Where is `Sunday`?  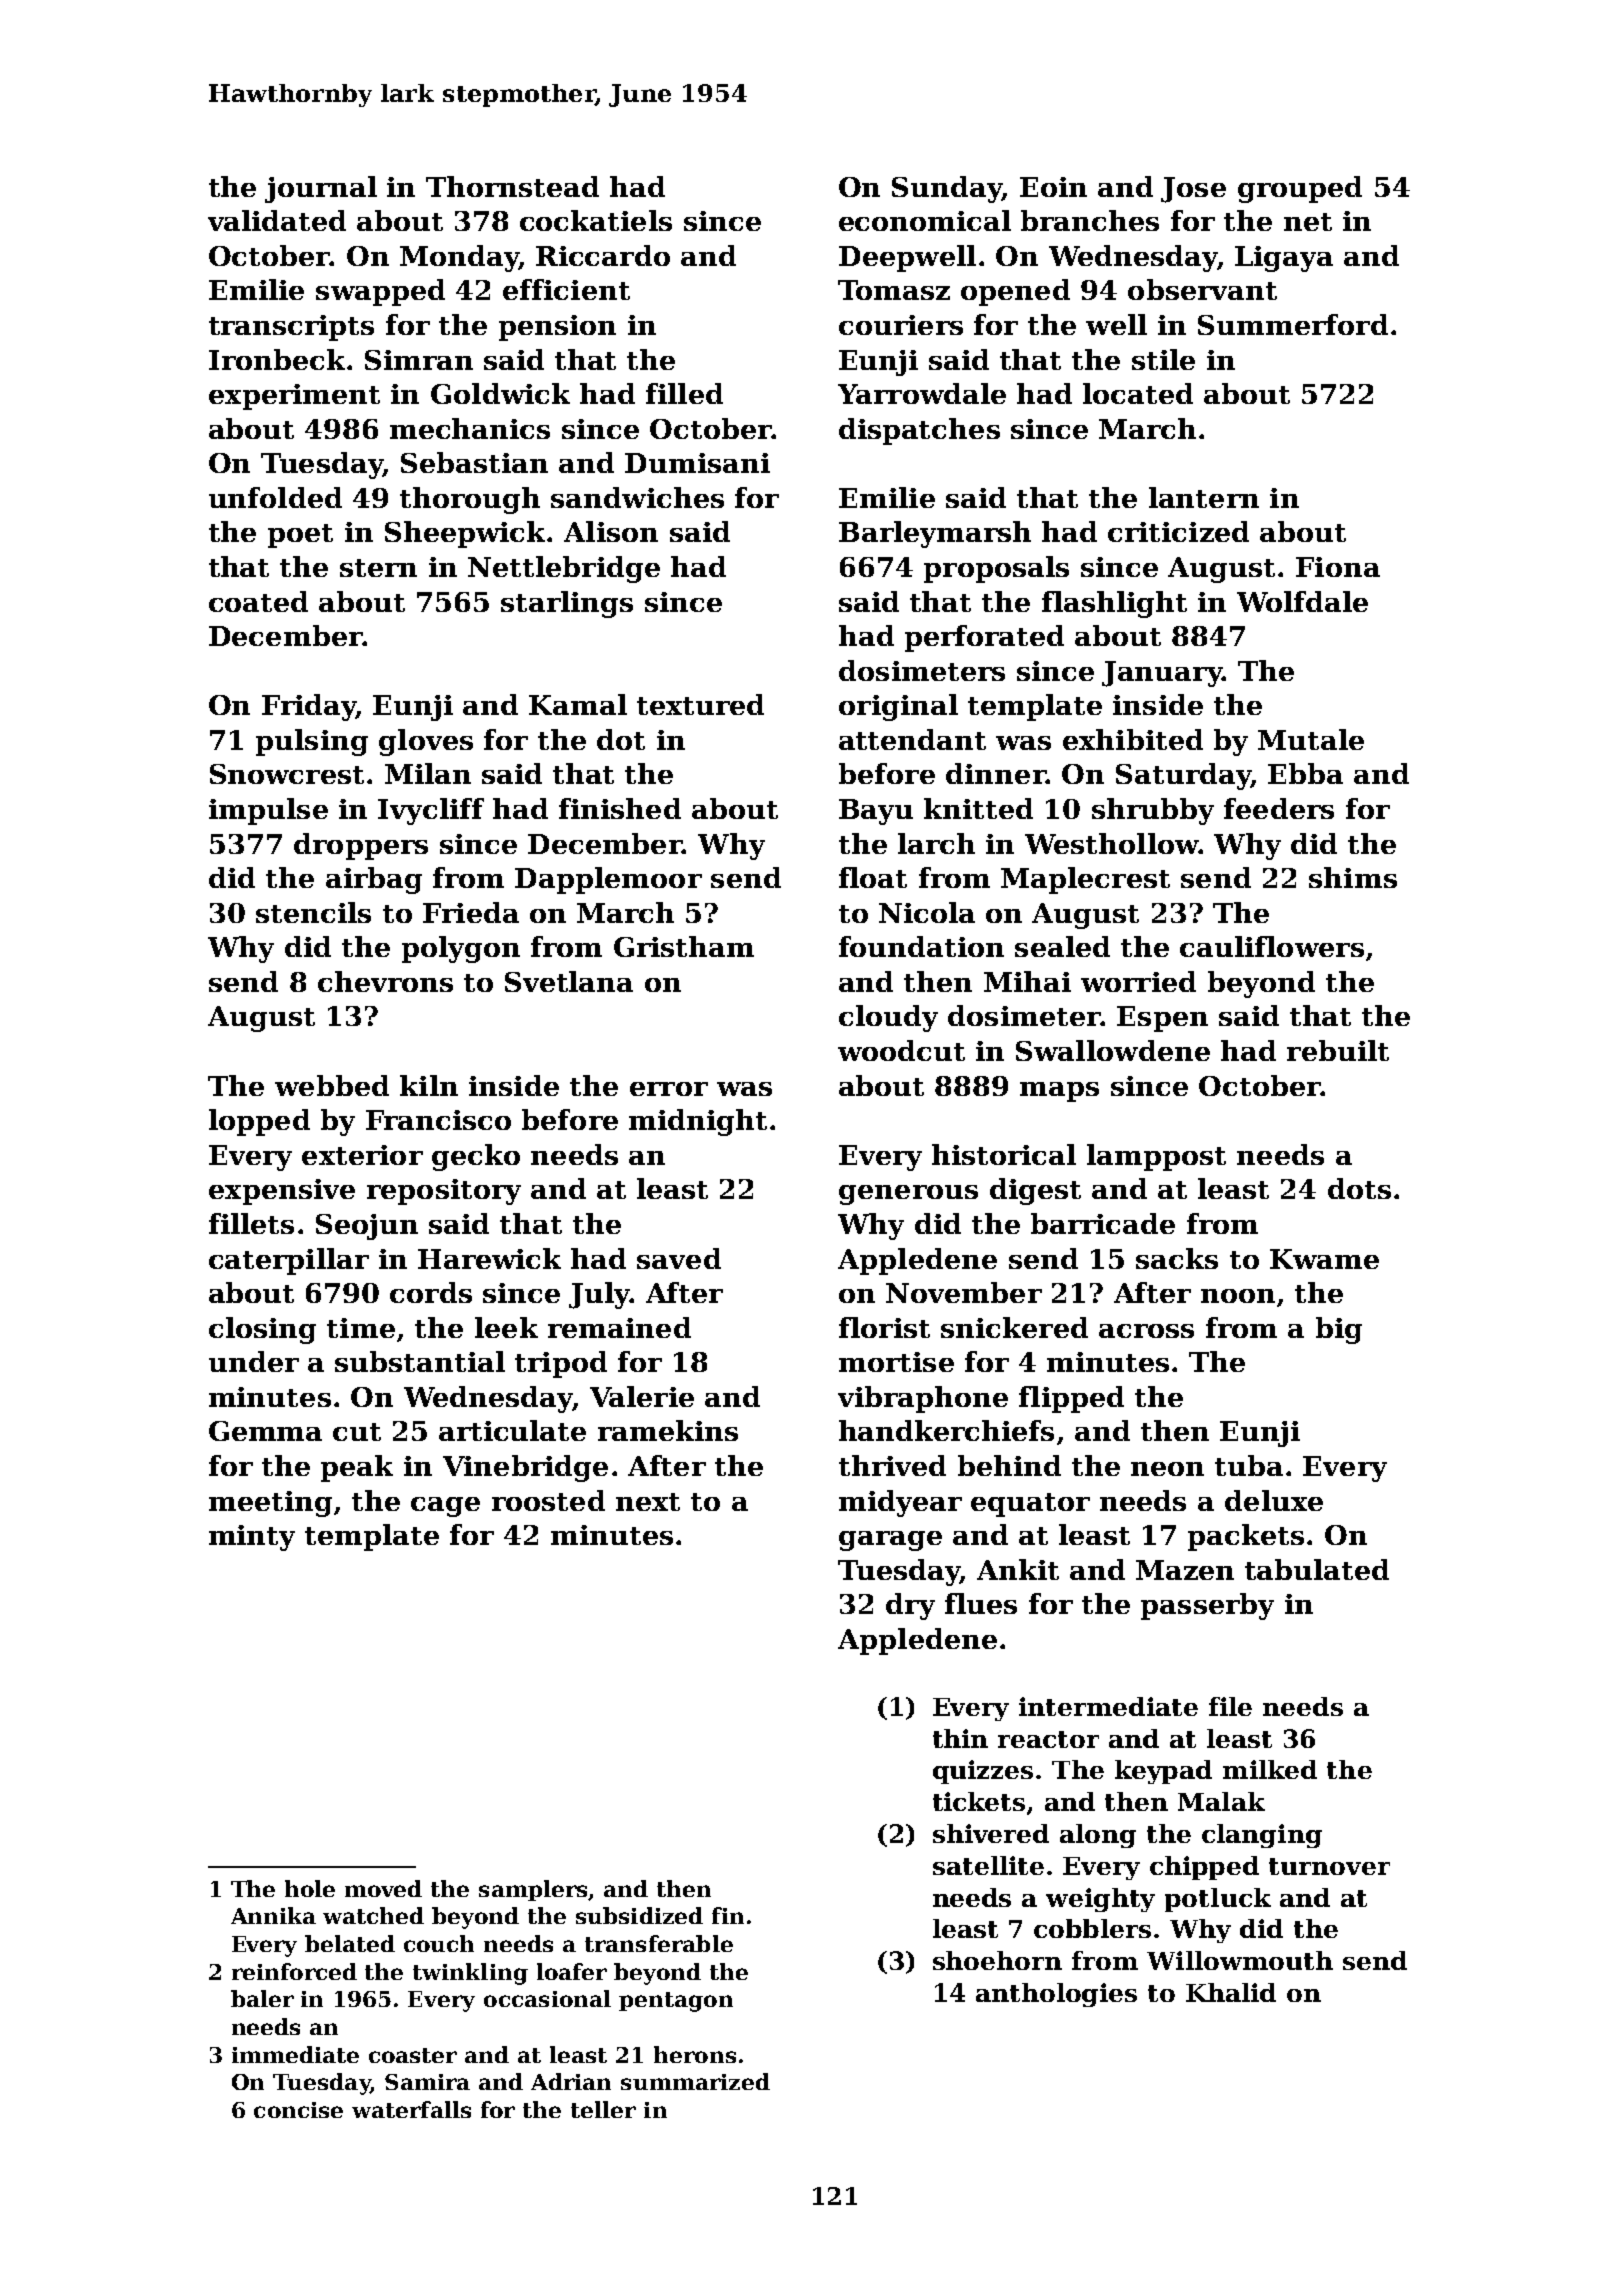
Sunday is located at coordinates (947, 189).
